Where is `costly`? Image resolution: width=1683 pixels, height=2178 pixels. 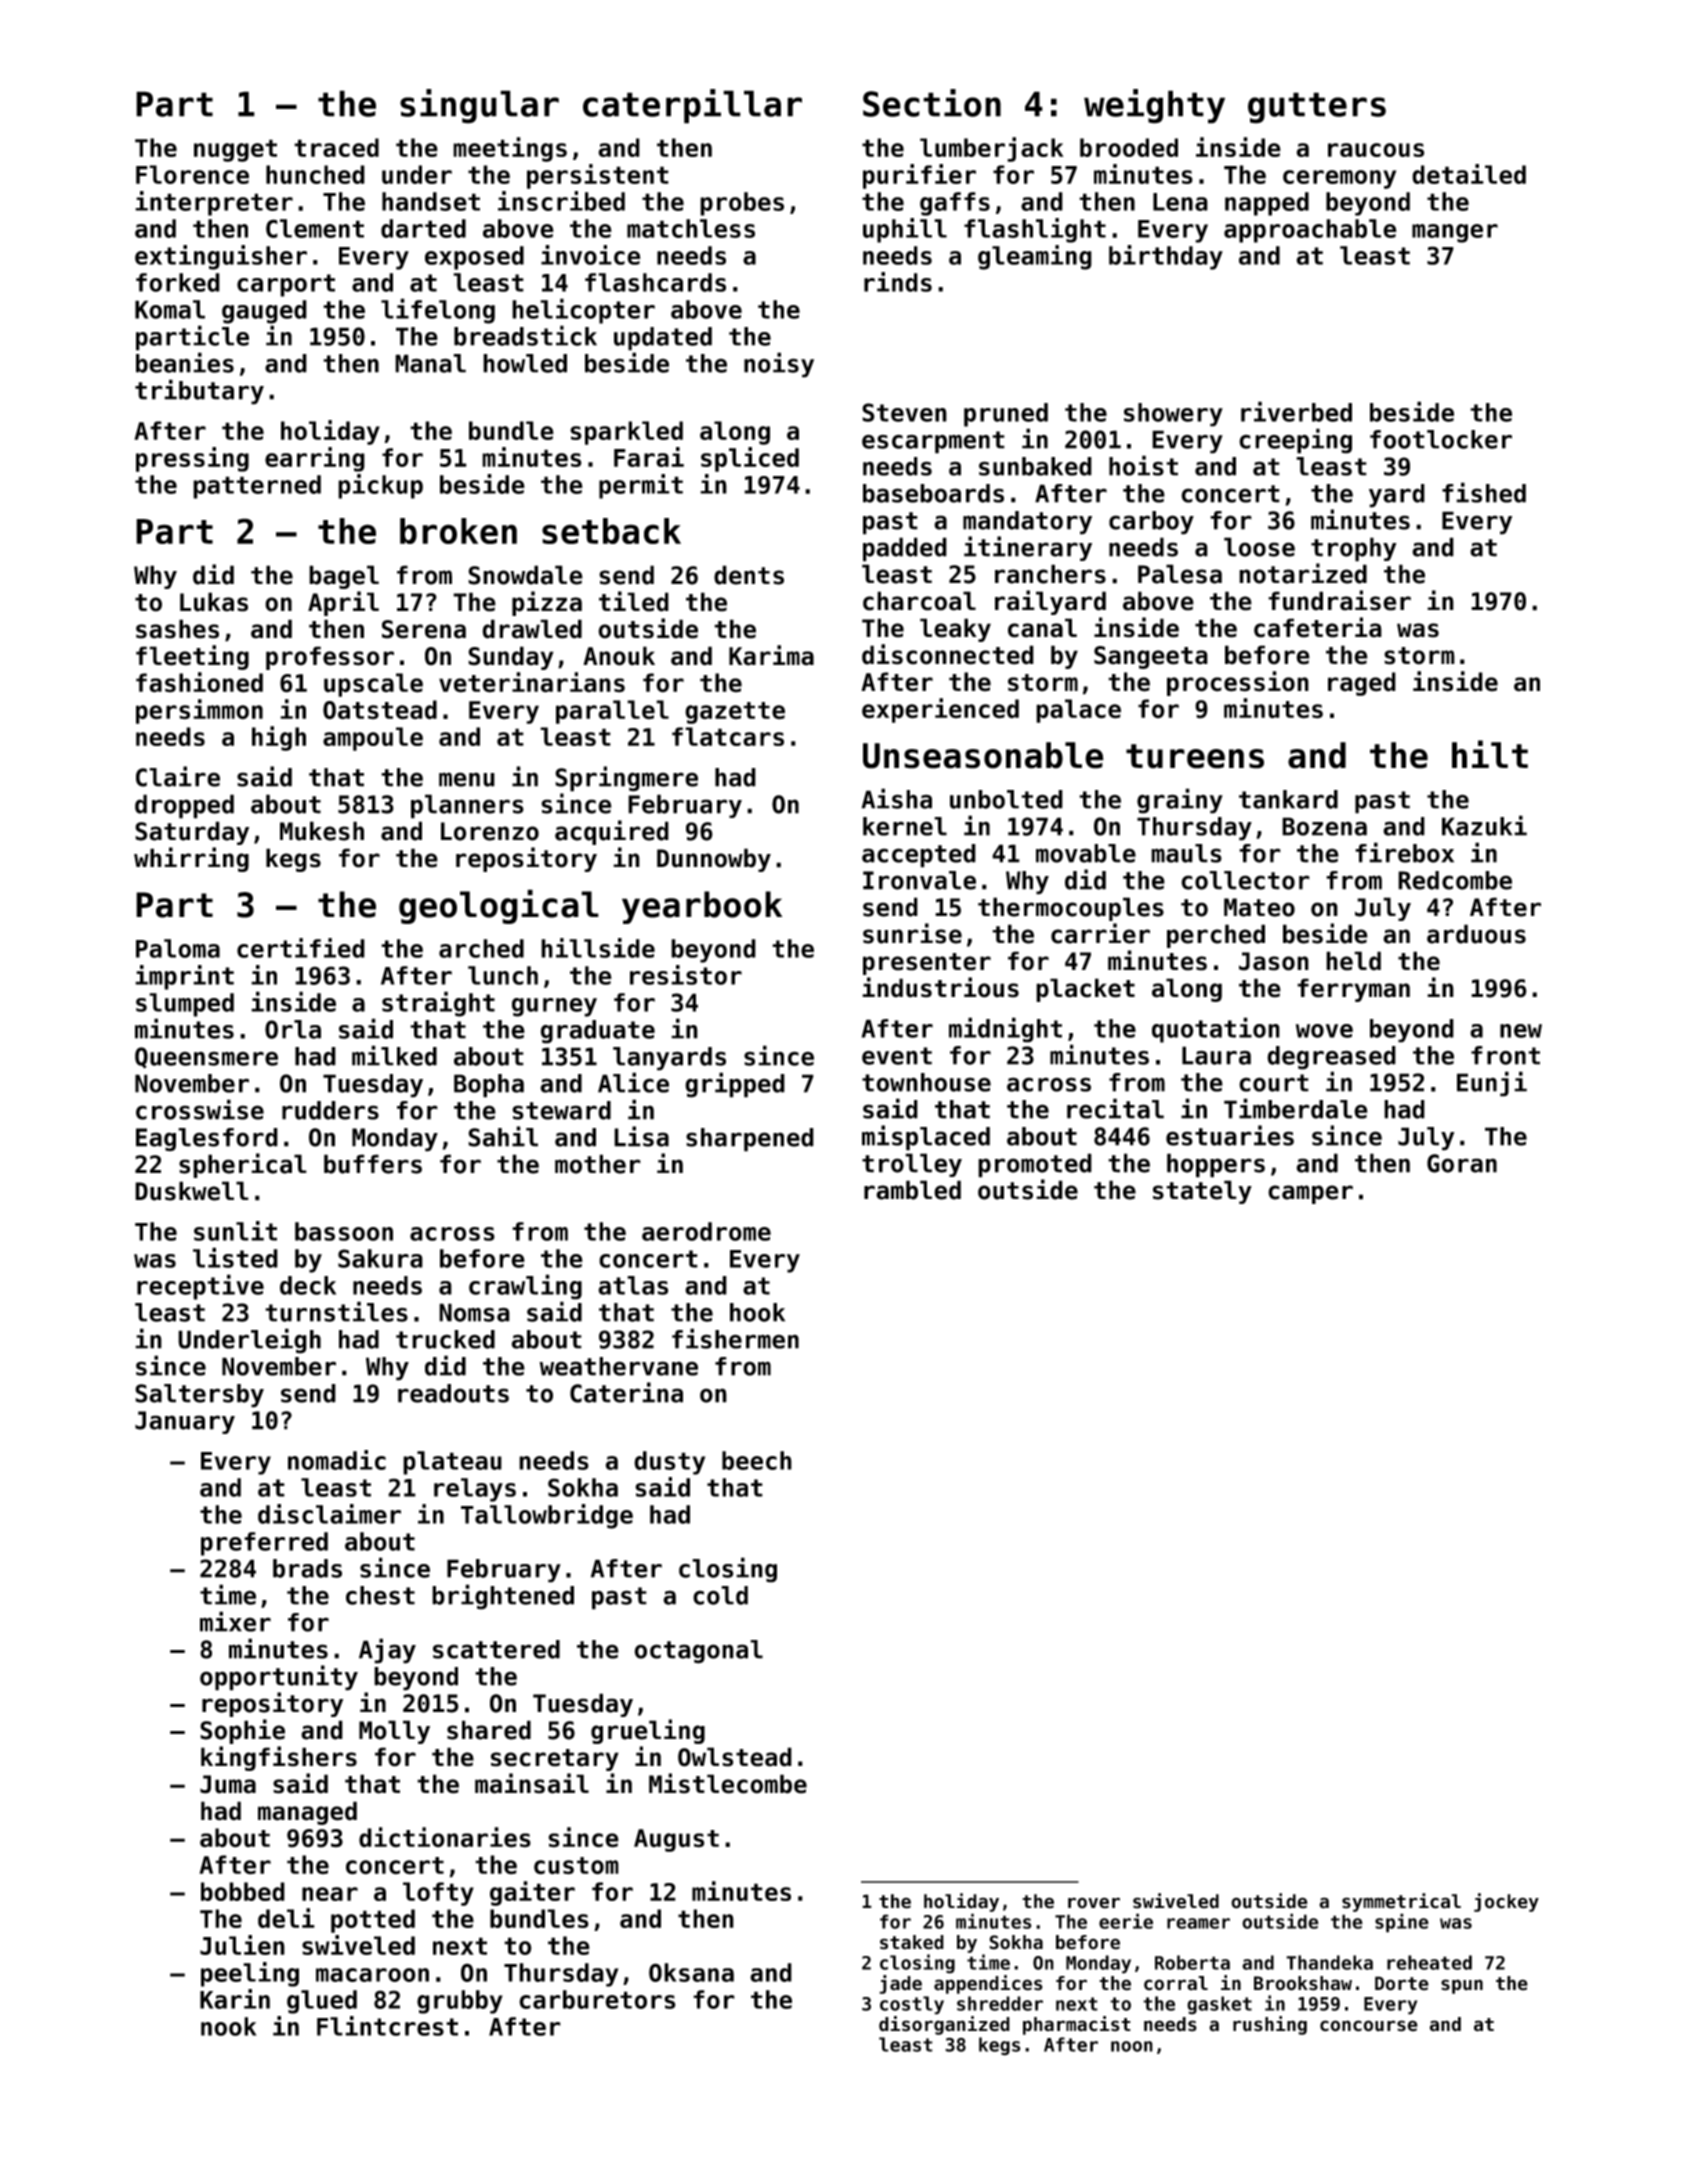 costly is located at coordinates (912, 2005).
